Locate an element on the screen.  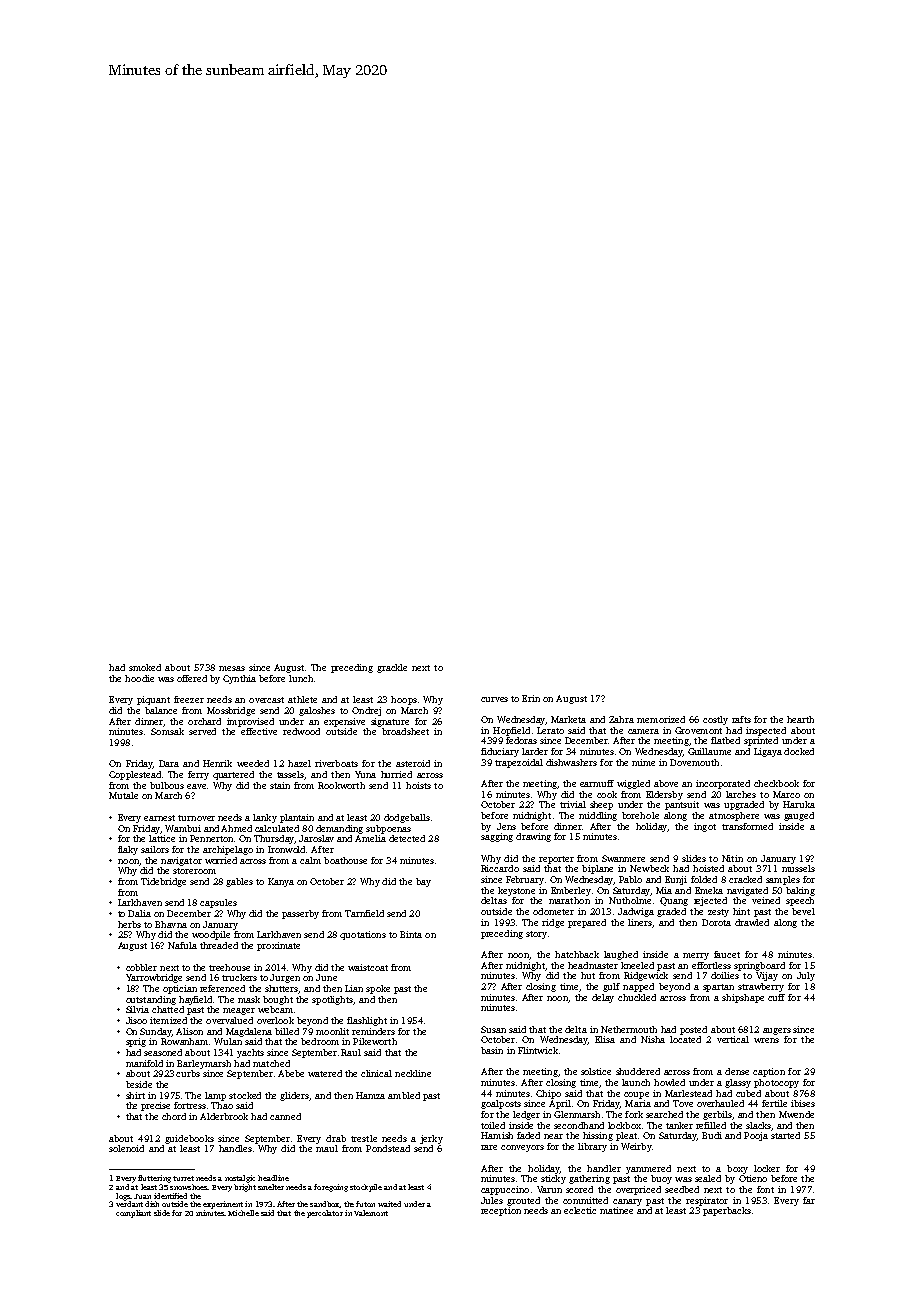
memorized is located at coordinates (661, 719).
